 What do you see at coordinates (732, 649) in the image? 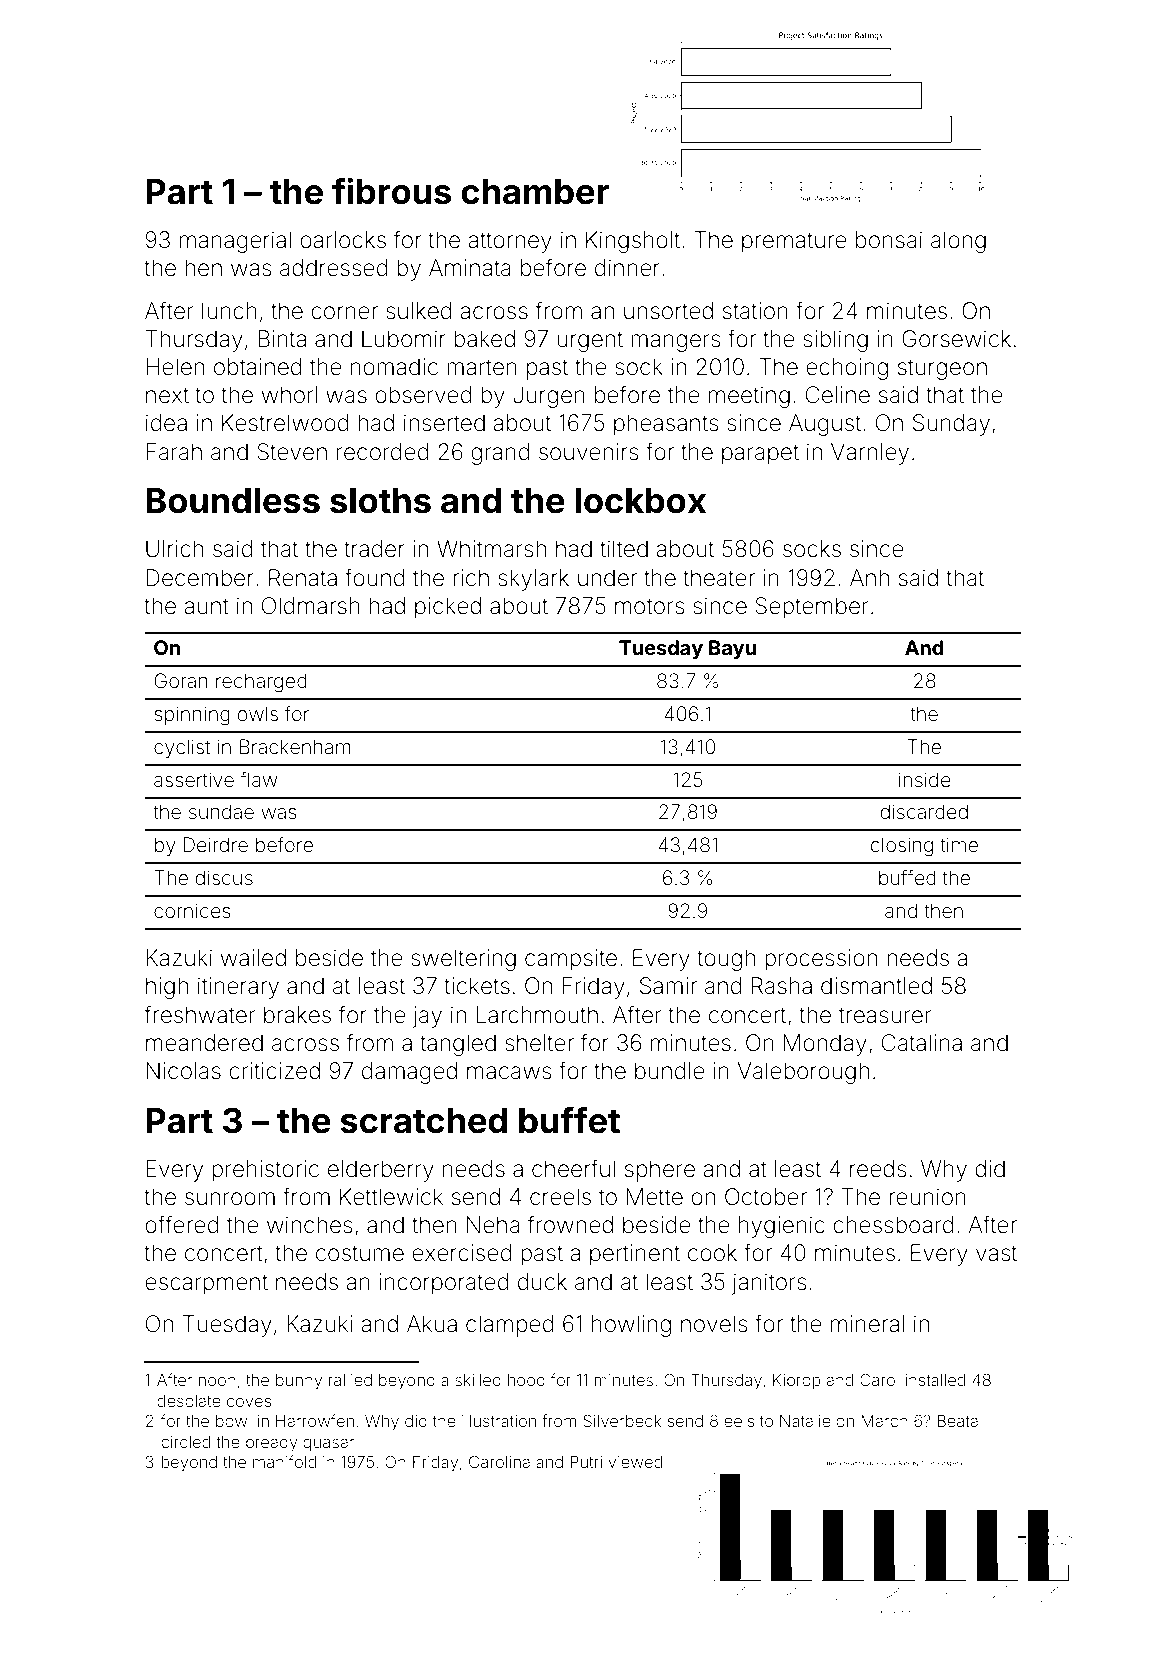
I see `Bayu` at bounding box center [732, 649].
